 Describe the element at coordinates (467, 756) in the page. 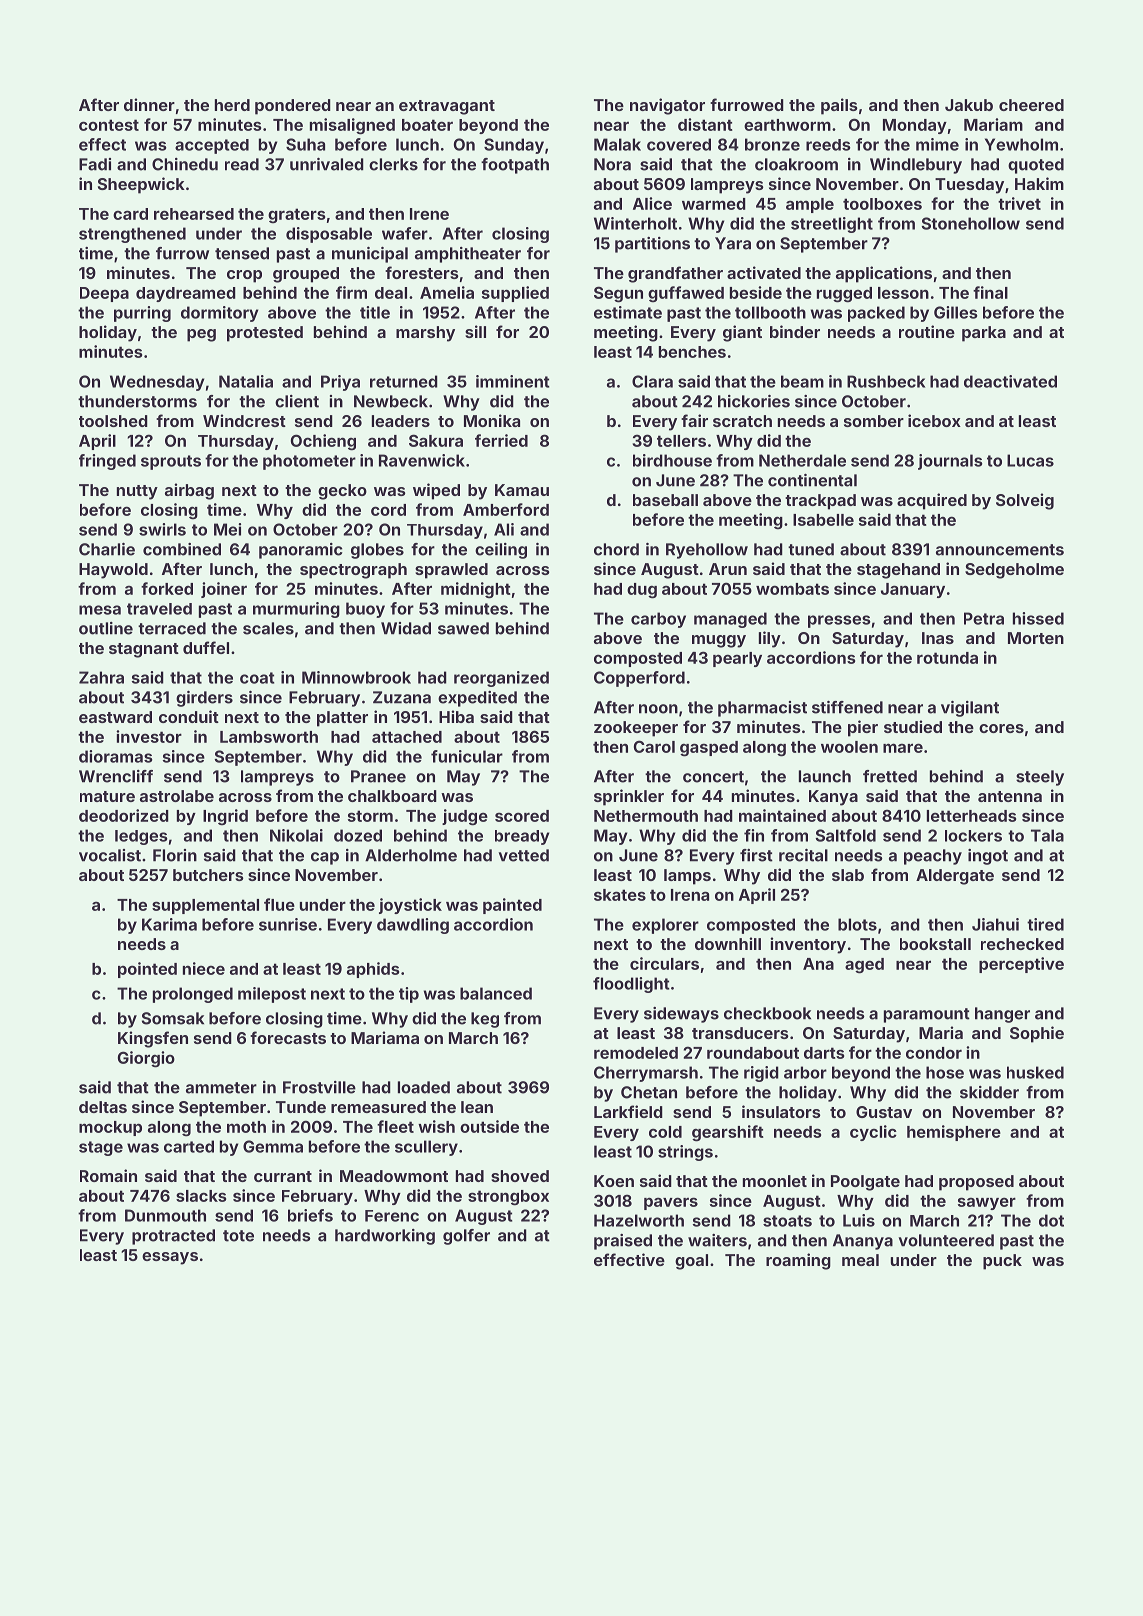

I see `funicular` at that location.
